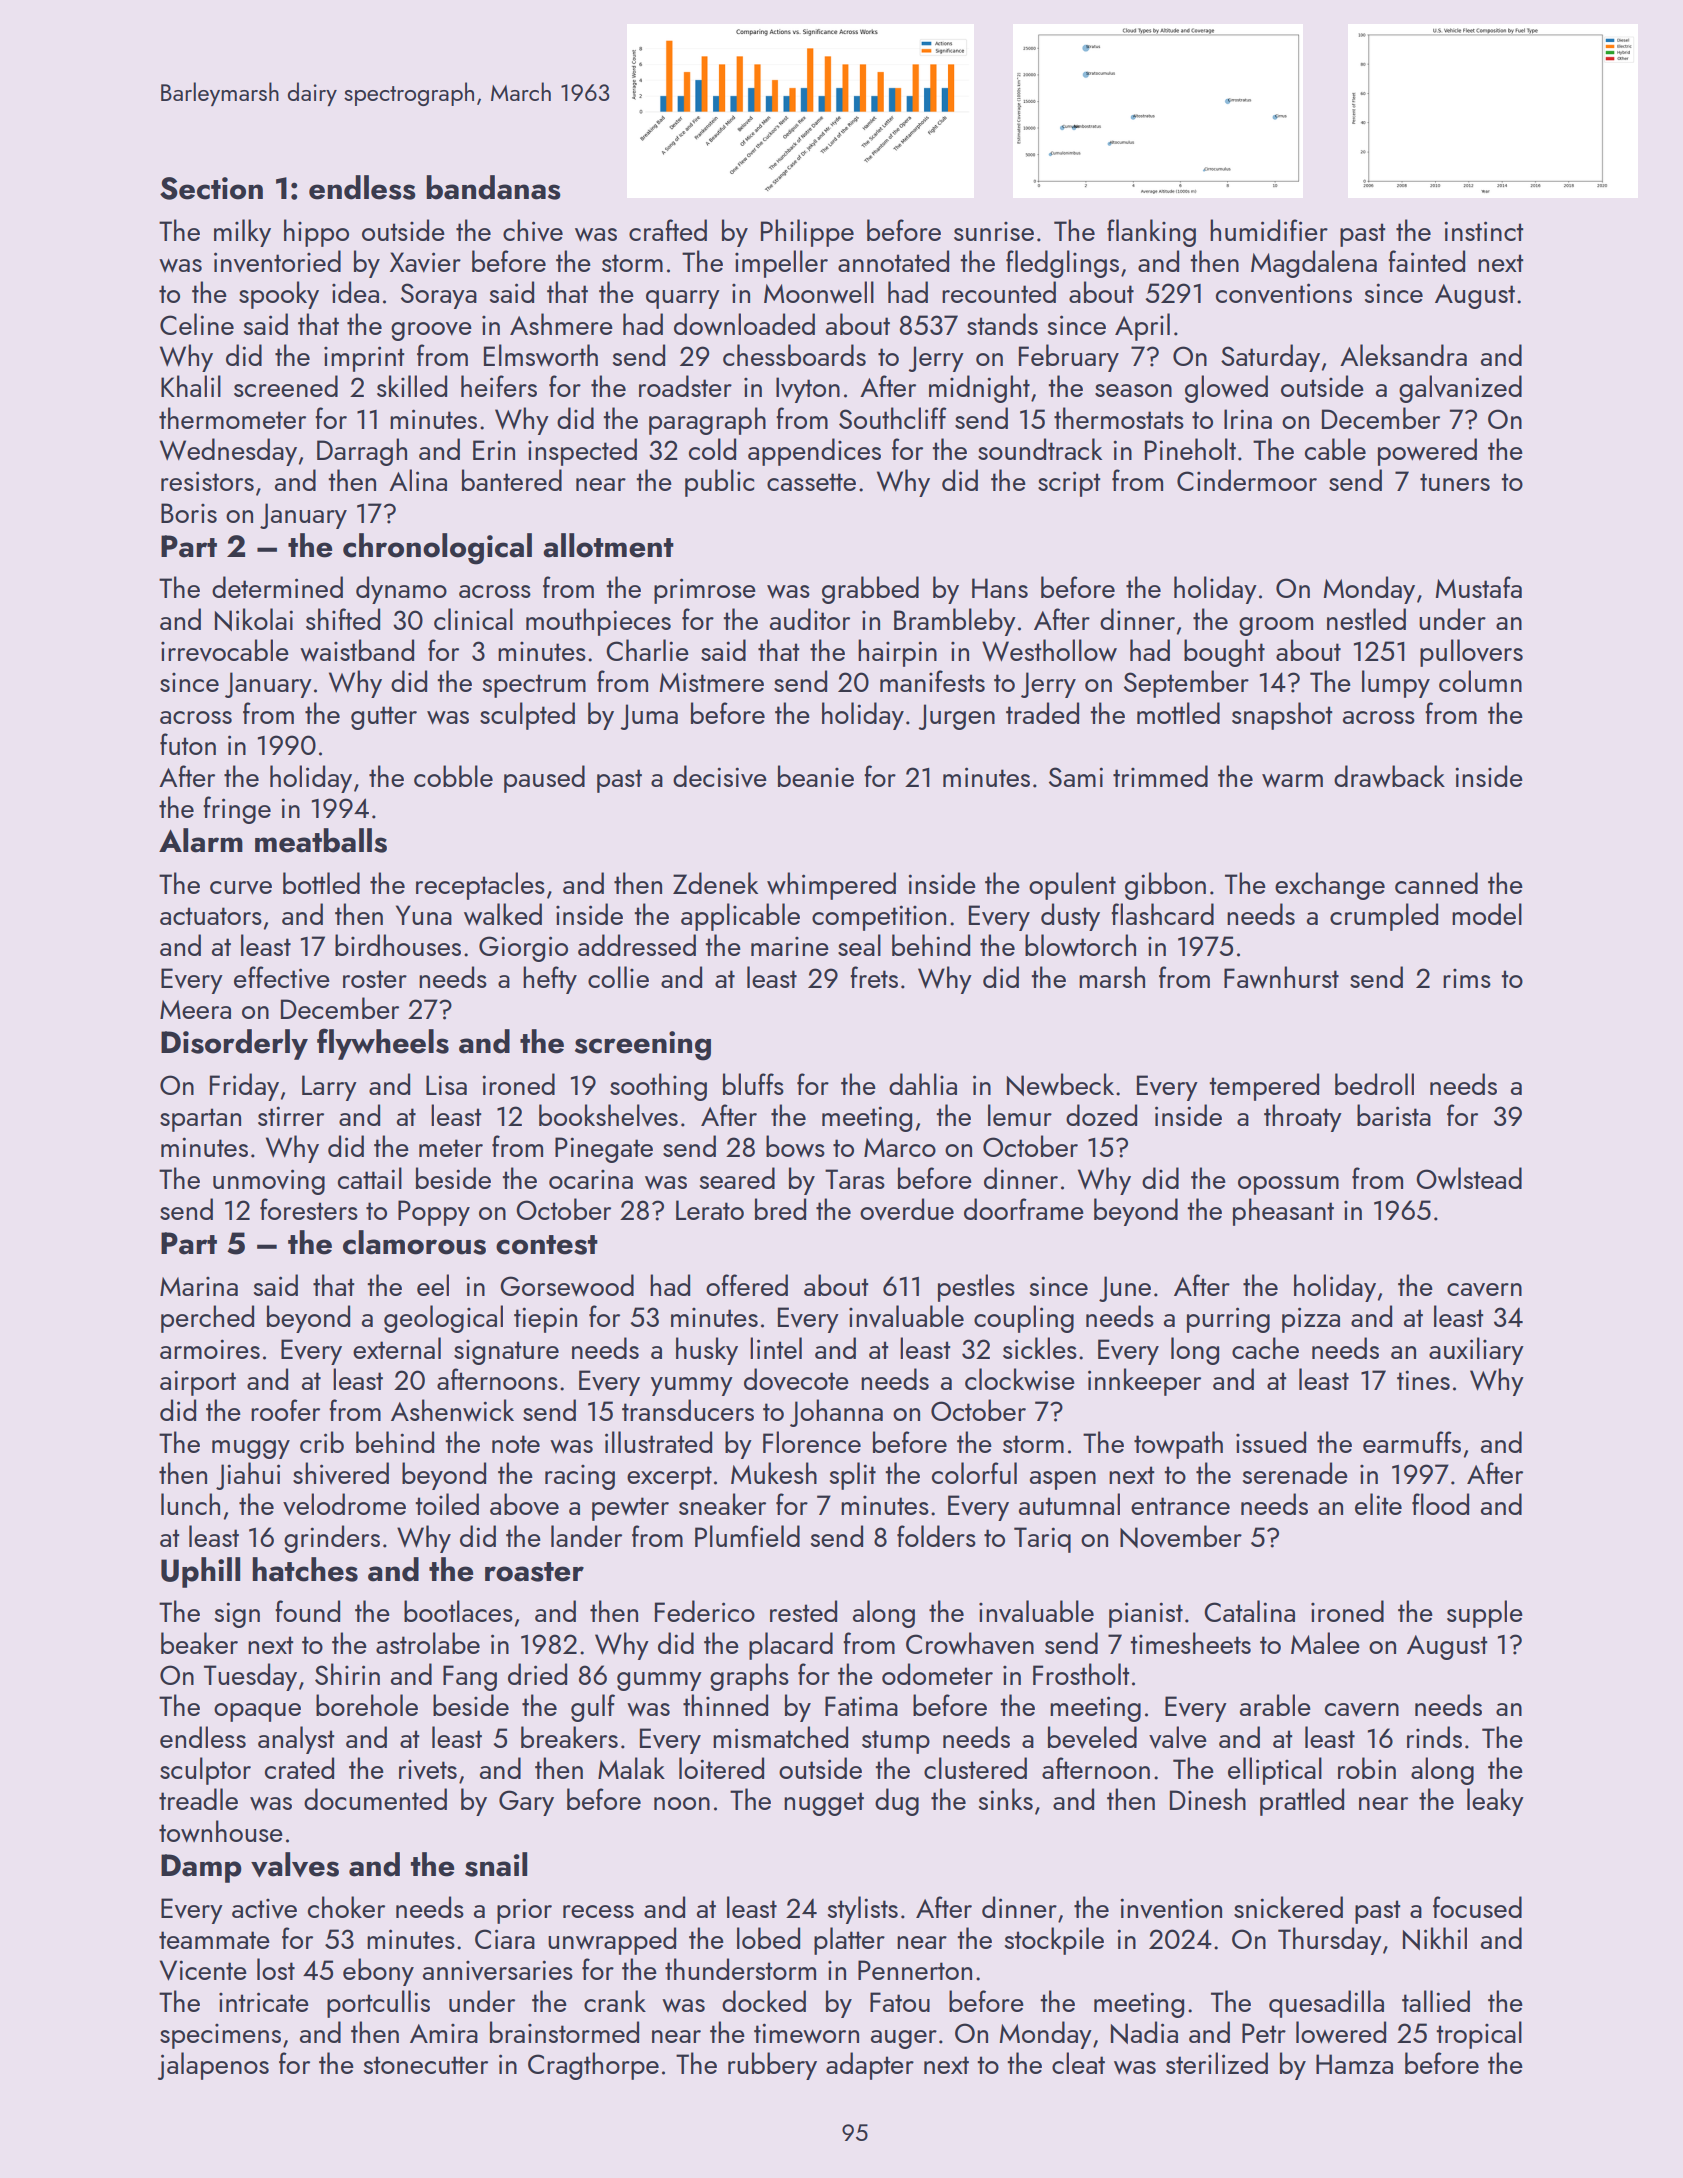 Image resolution: width=1683 pixels, height=2178 pixels. I want to click on crafted, so click(668, 230).
